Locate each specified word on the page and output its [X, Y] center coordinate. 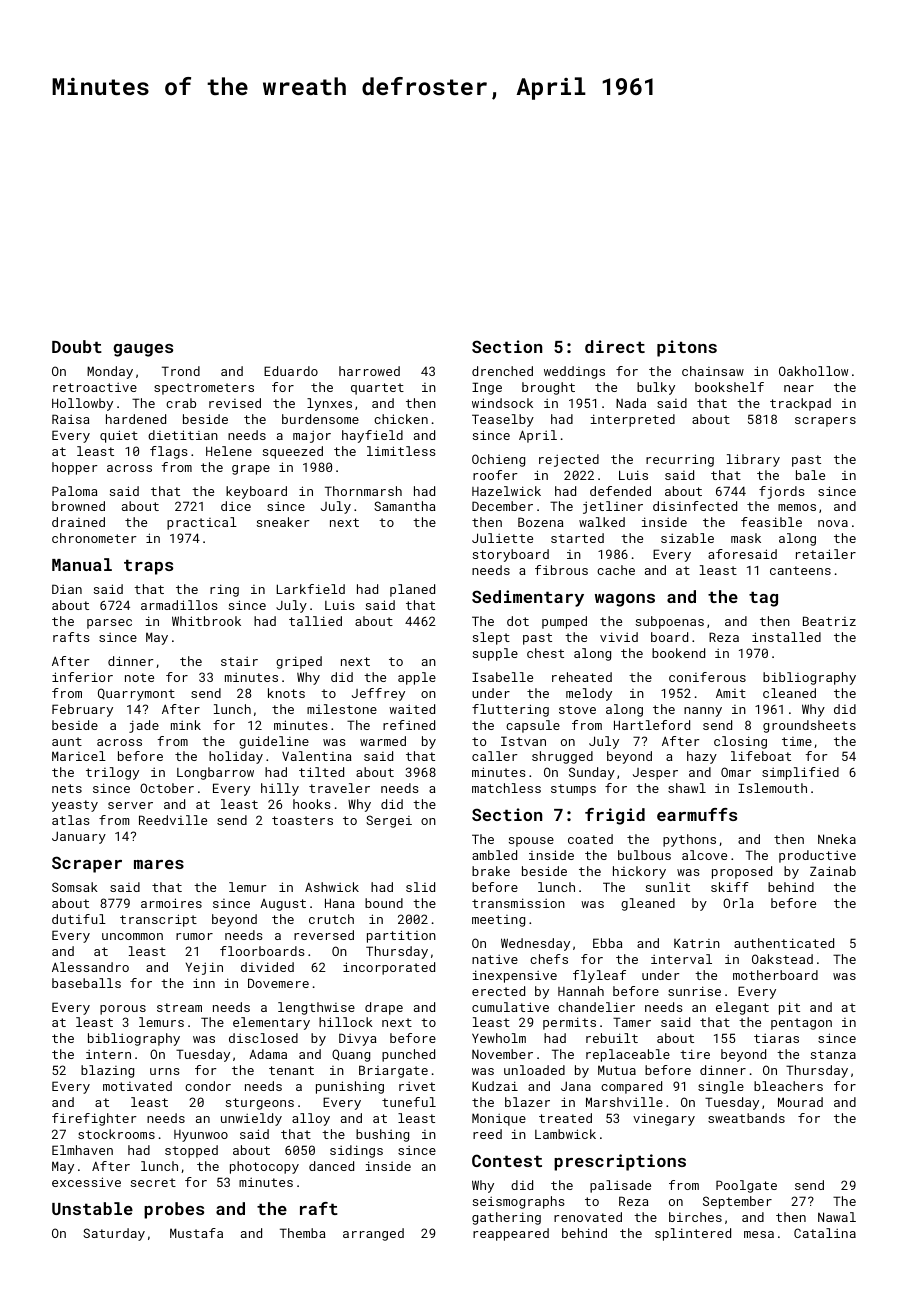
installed [786, 637]
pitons [687, 348]
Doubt [77, 346]
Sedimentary [528, 598]
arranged [373, 1234]
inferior [82, 677]
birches [695, 1217]
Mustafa [196, 1233]
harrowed [369, 371]
